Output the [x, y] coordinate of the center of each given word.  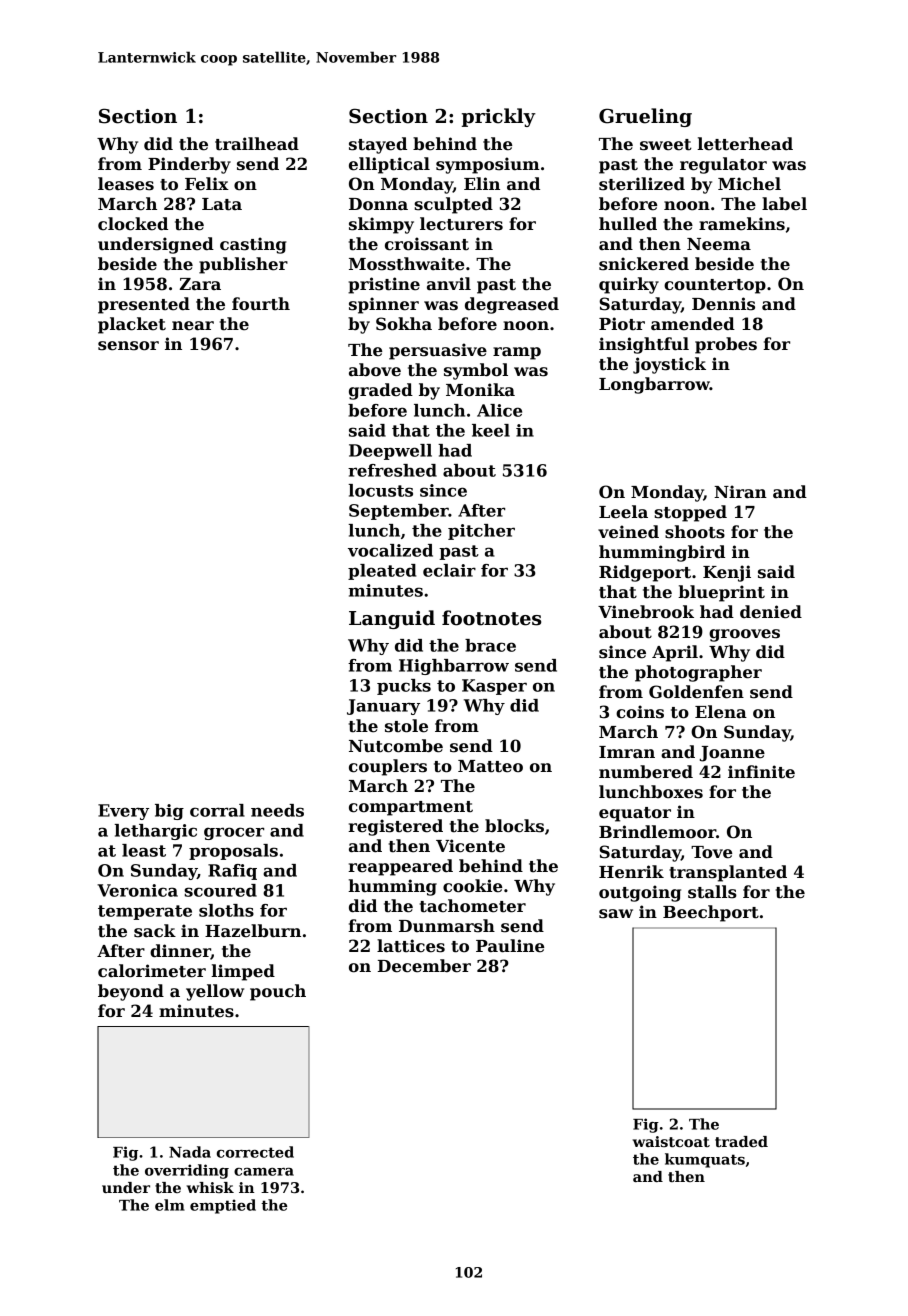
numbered [646, 772]
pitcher [481, 532]
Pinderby [189, 165]
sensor [128, 346]
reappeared [400, 867]
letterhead [745, 144]
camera [264, 1172]
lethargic [155, 832]
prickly [499, 117]
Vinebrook [646, 612]
